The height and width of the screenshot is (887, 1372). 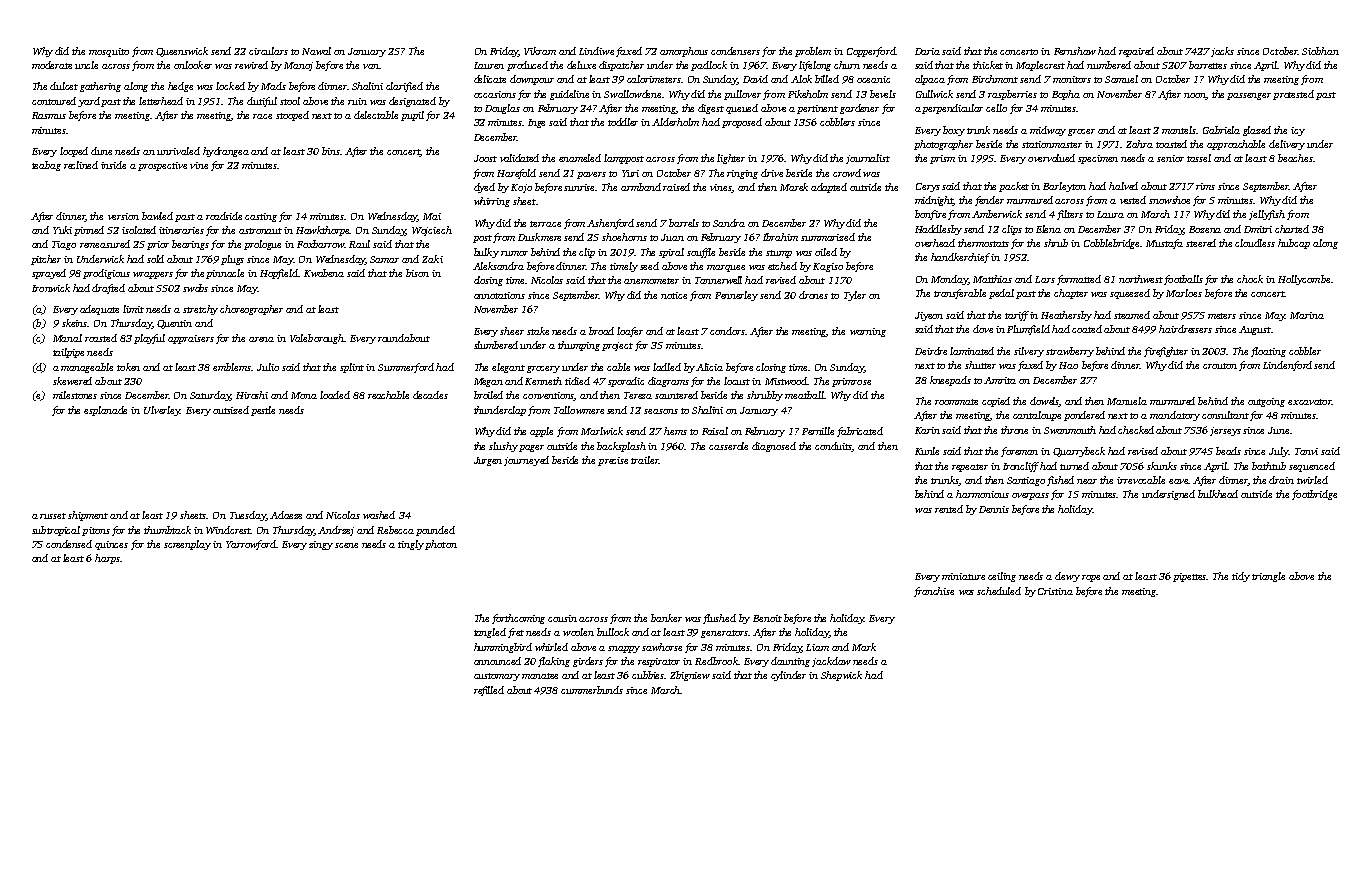 What do you see at coordinates (1312, 467) in the screenshot?
I see `sequenced` at bounding box center [1312, 467].
